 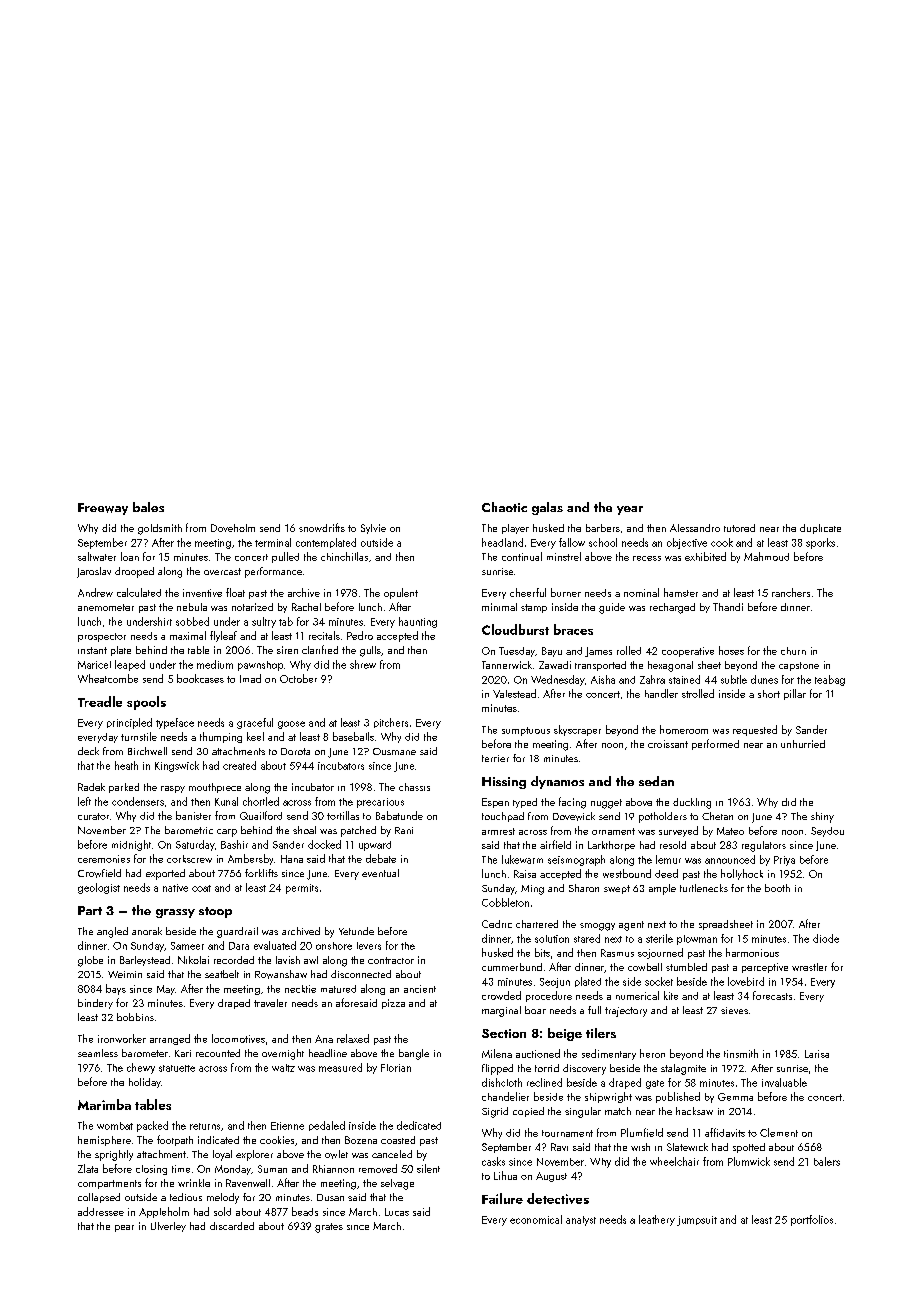 I want to click on Alessandro, so click(x=695, y=528).
